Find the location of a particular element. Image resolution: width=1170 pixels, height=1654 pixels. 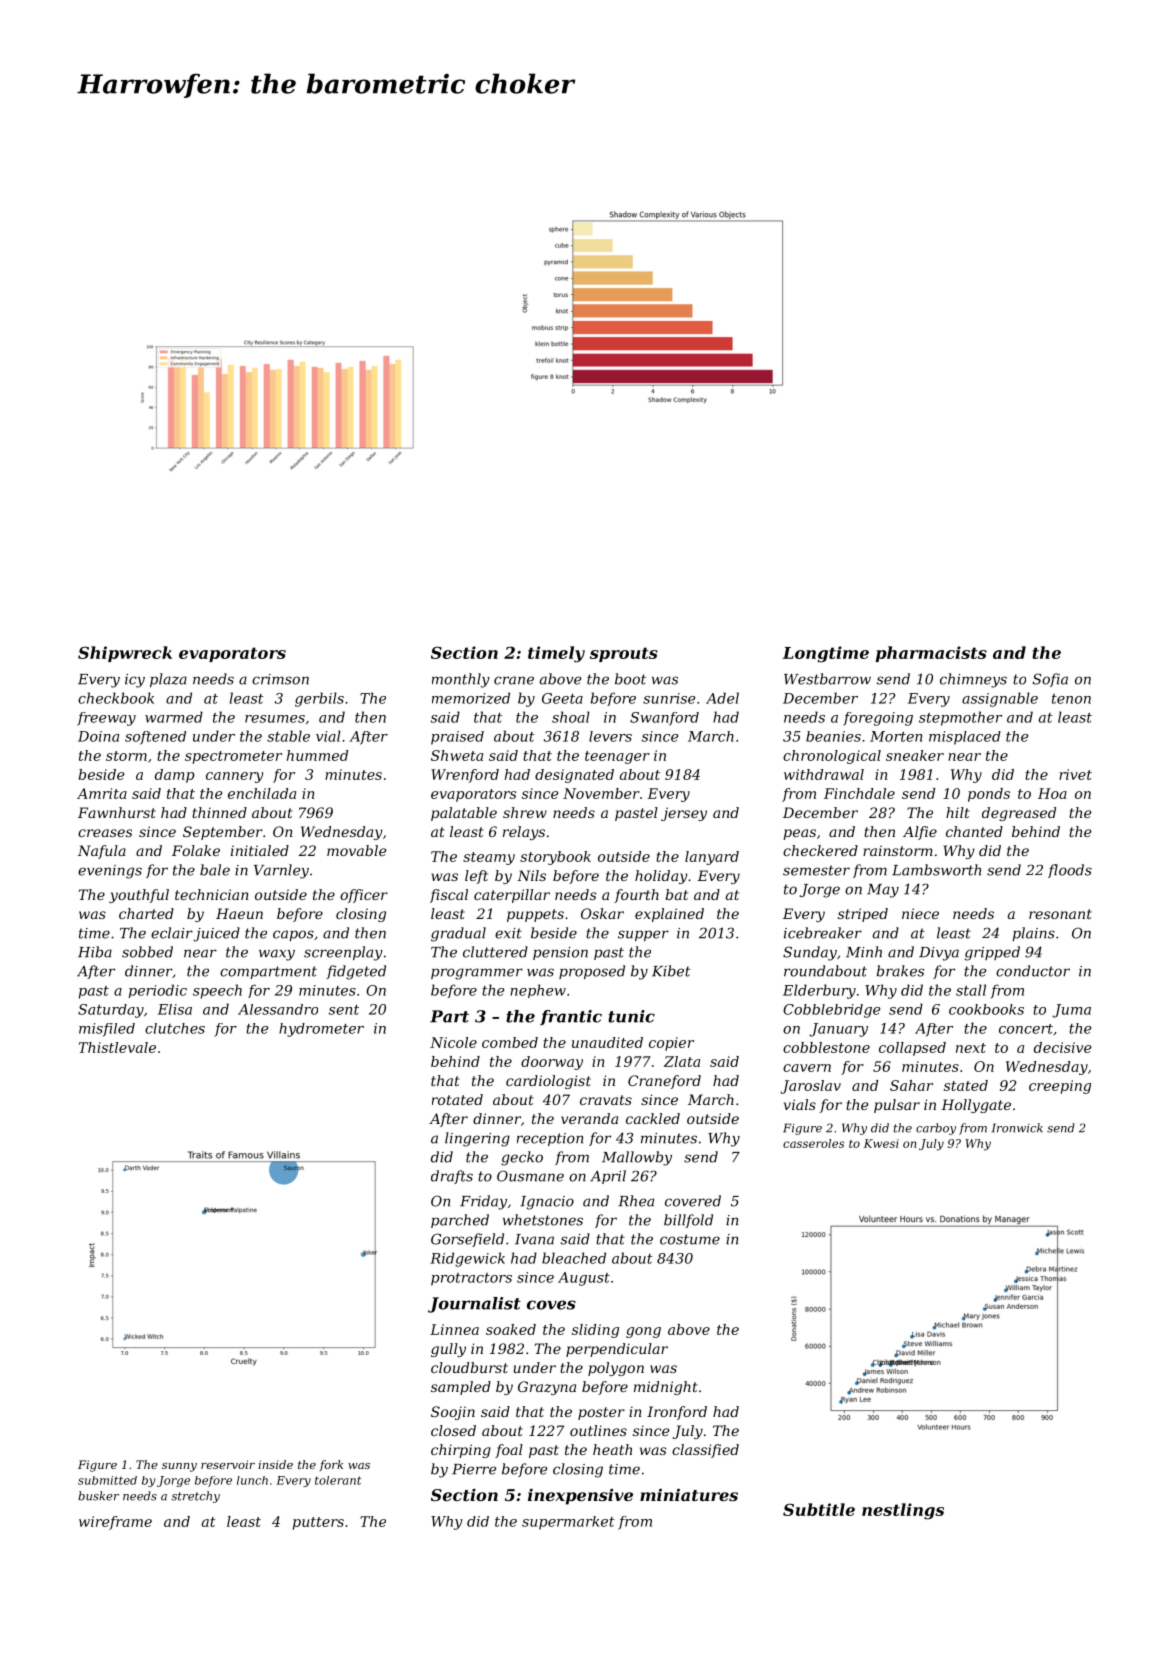

memorized is located at coordinates (471, 698).
